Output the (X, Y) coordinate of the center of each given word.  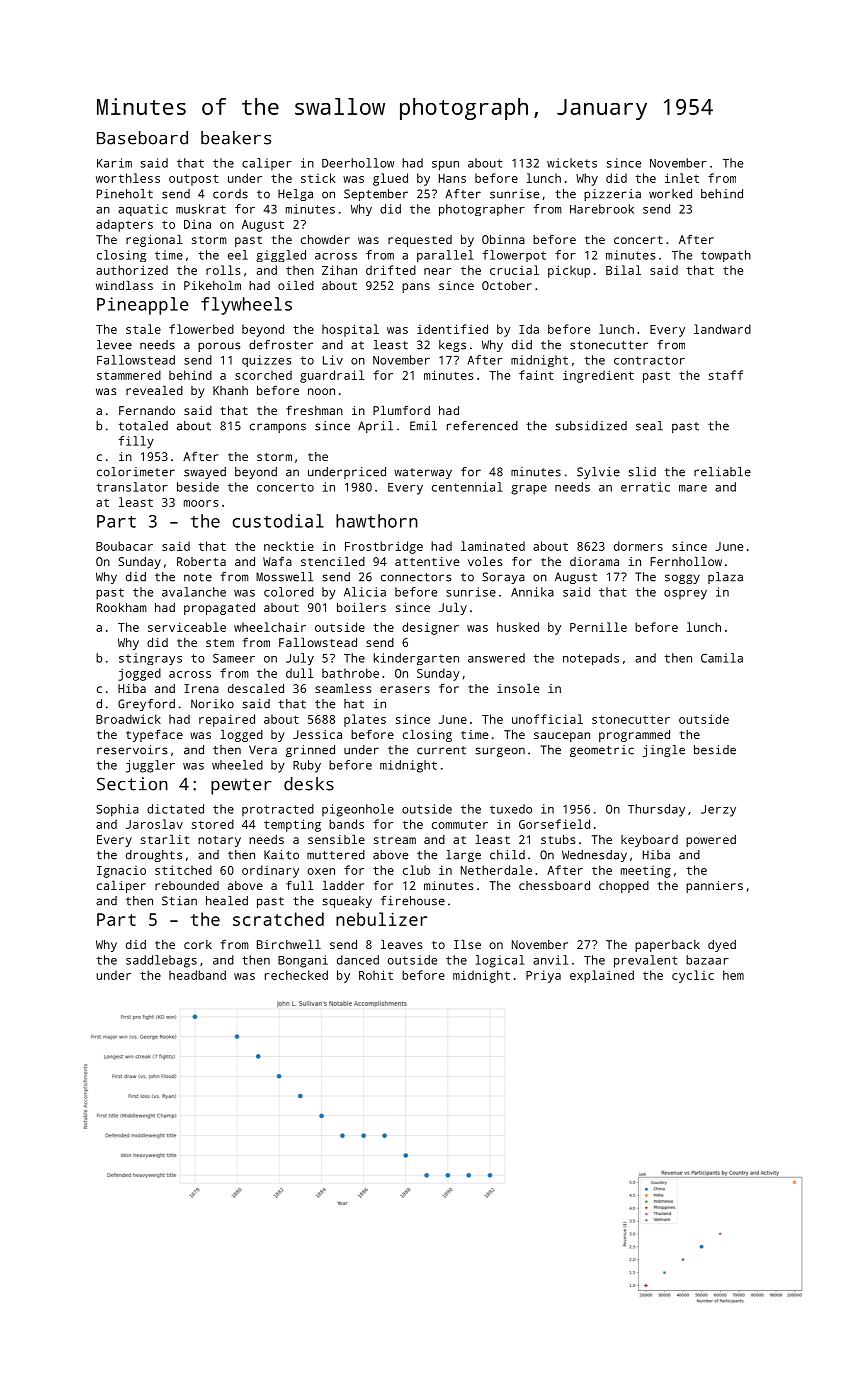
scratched (278, 919)
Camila (722, 658)
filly (136, 442)
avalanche (194, 592)
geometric (602, 751)
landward (722, 329)
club (416, 870)
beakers (236, 138)
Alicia (365, 592)
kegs (452, 346)
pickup (569, 271)
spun (445, 166)
